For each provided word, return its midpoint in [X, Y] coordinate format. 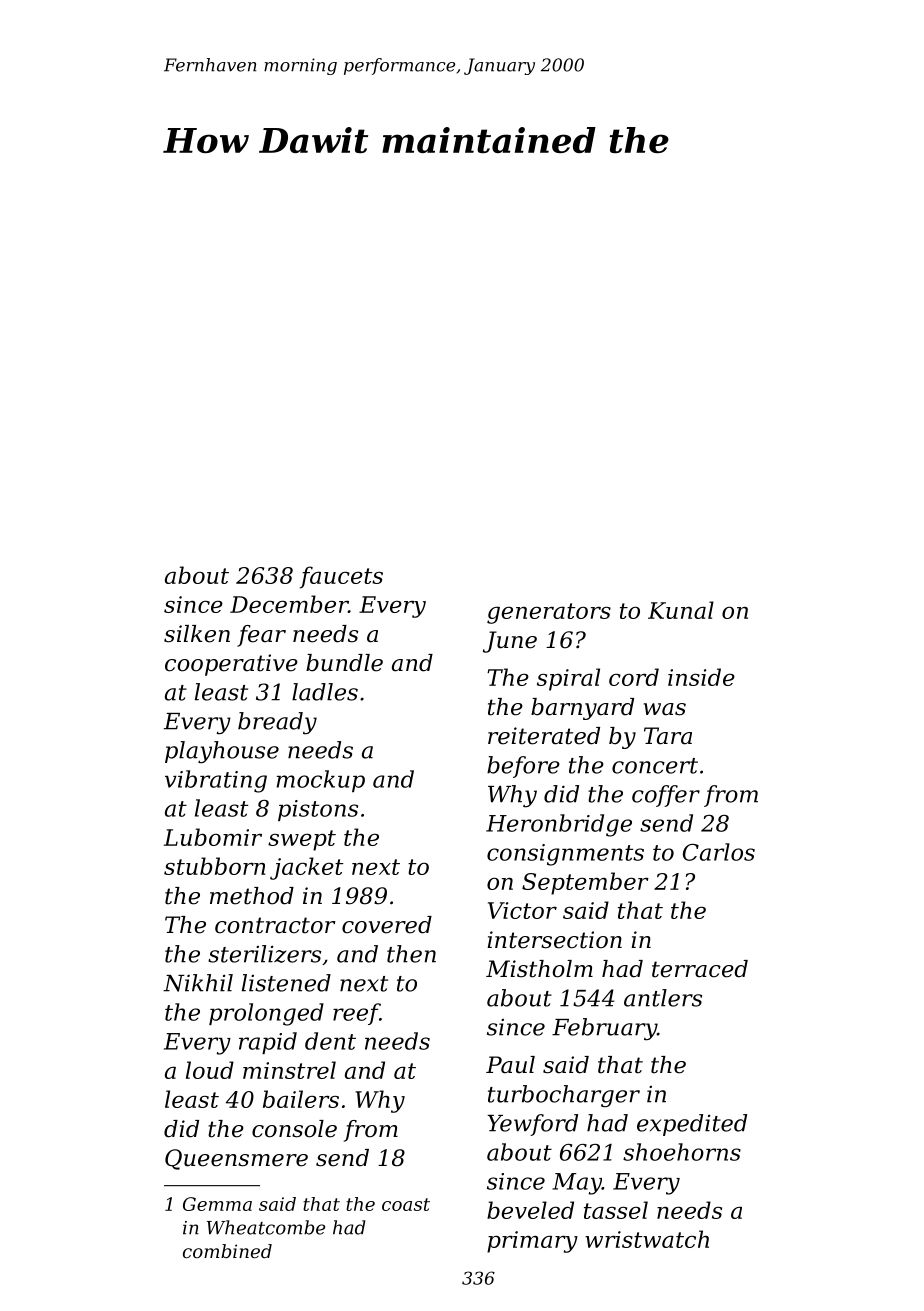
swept [302, 840]
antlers [663, 998]
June [510, 642]
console [294, 1129]
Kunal [681, 610]
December [289, 604]
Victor [522, 910]
